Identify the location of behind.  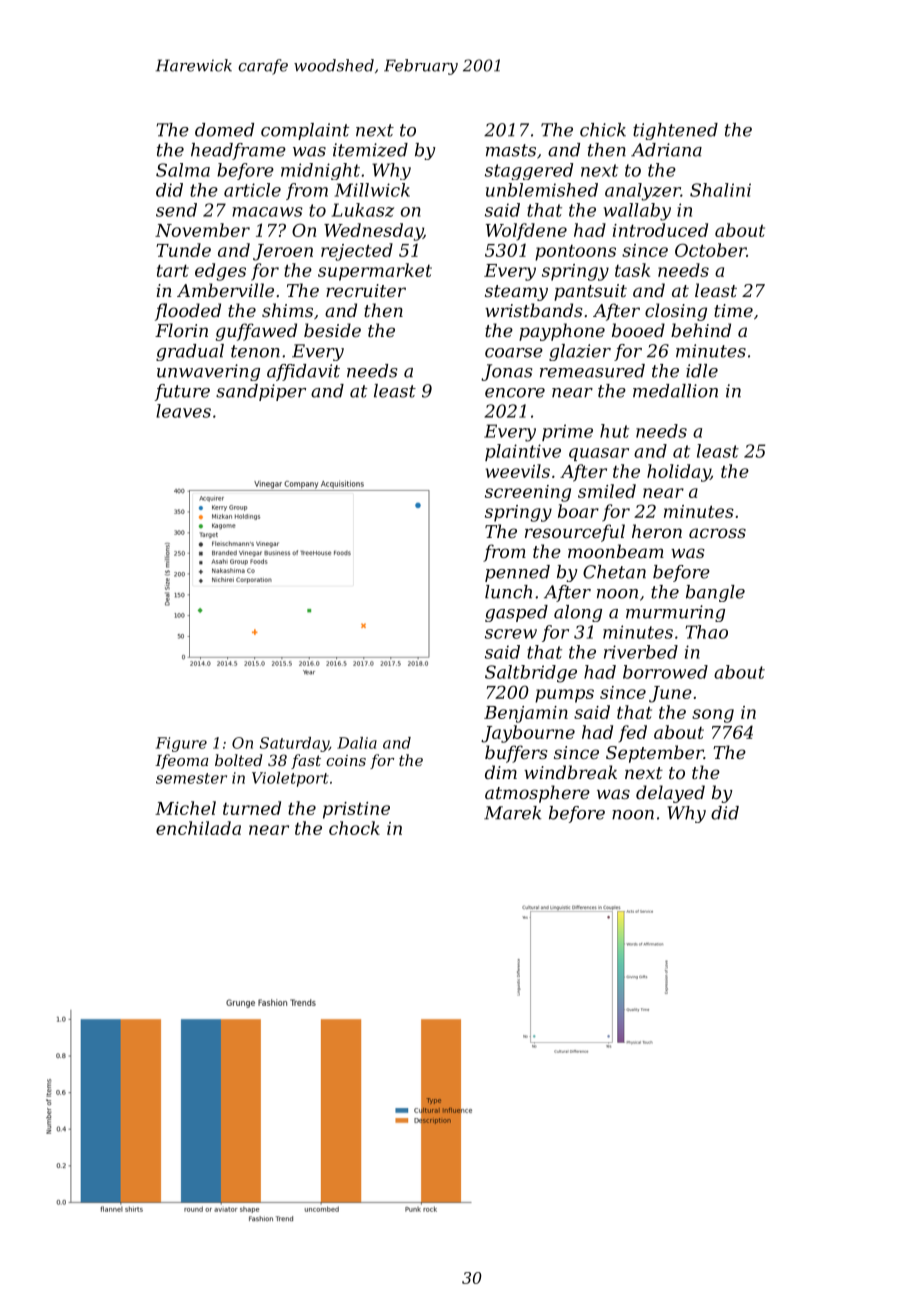
(701, 330).
